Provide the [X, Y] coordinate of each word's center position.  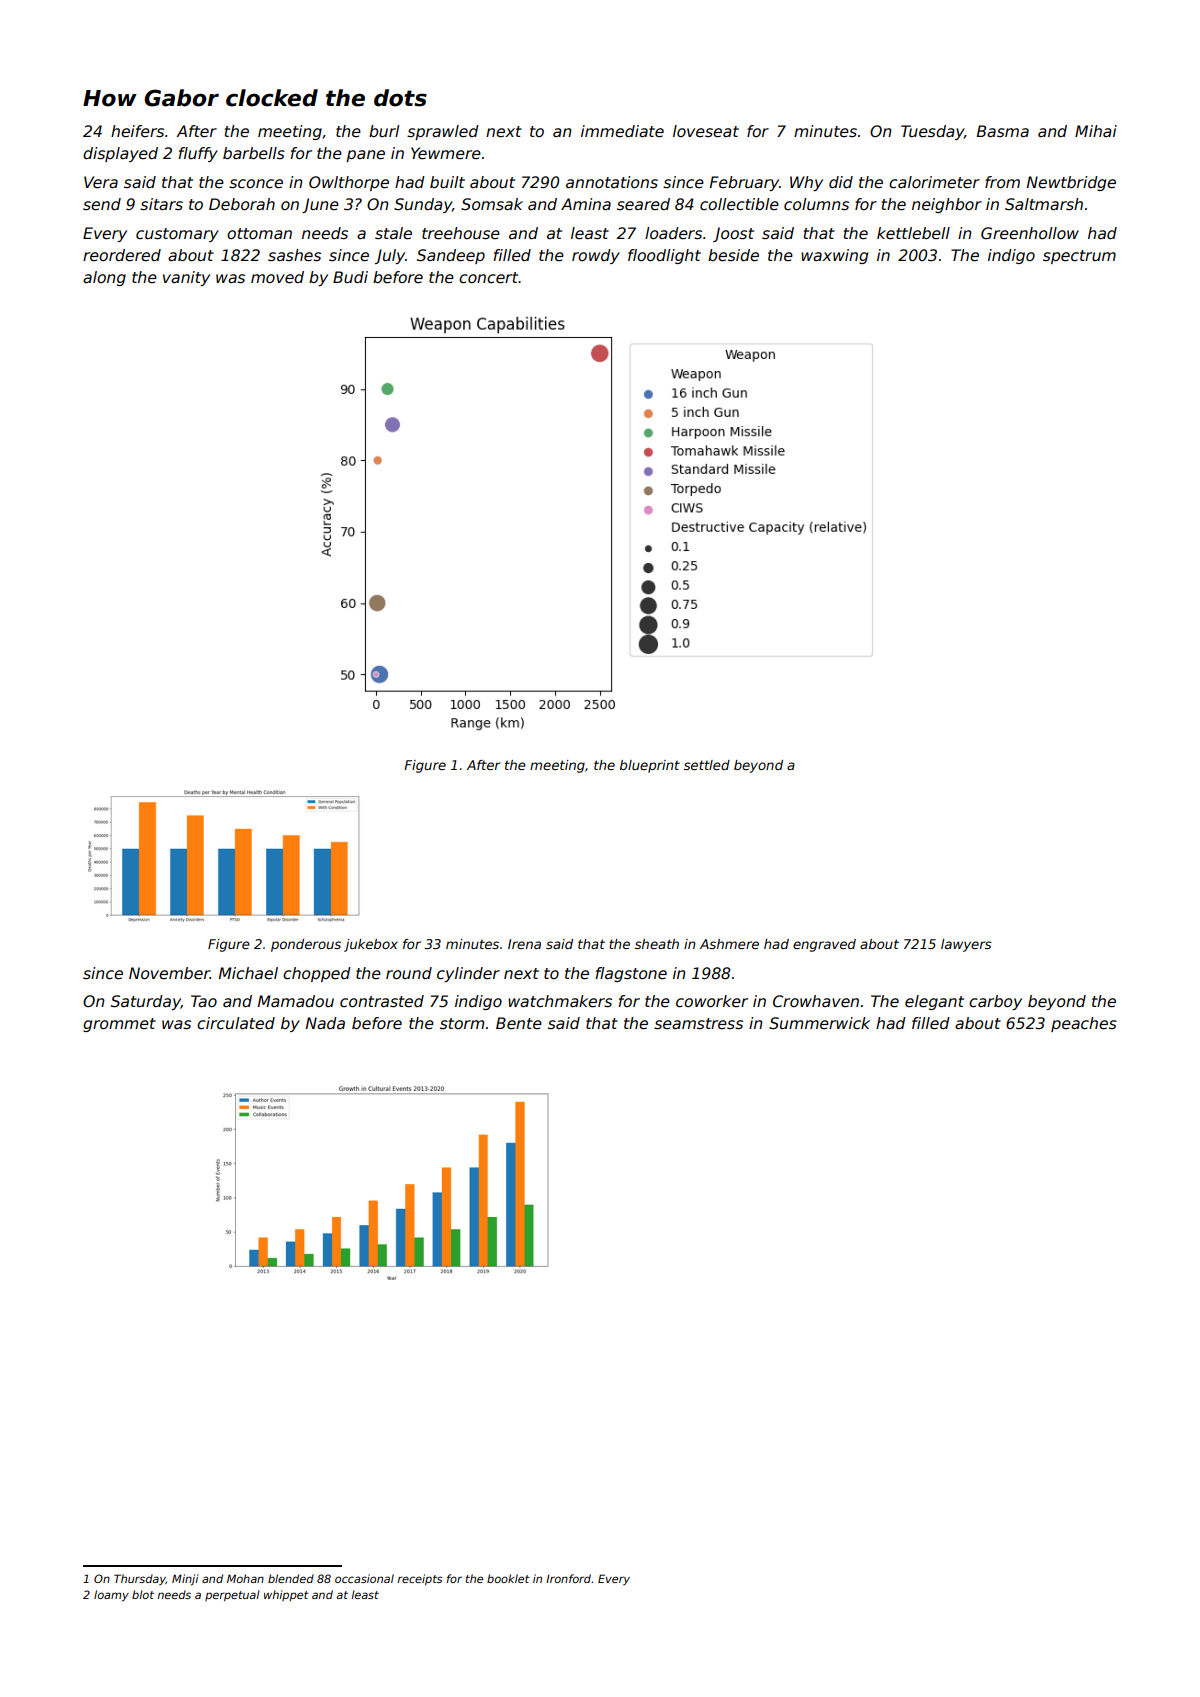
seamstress [698, 1024]
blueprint [650, 766]
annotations [612, 182]
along [104, 278]
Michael [248, 973]
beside [733, 255]
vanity [186, 278]
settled [707, 765]
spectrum [1079, 257]
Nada [325, 1023]
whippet [286, 1595]
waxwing [834, 256]
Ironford [568, 1578]
